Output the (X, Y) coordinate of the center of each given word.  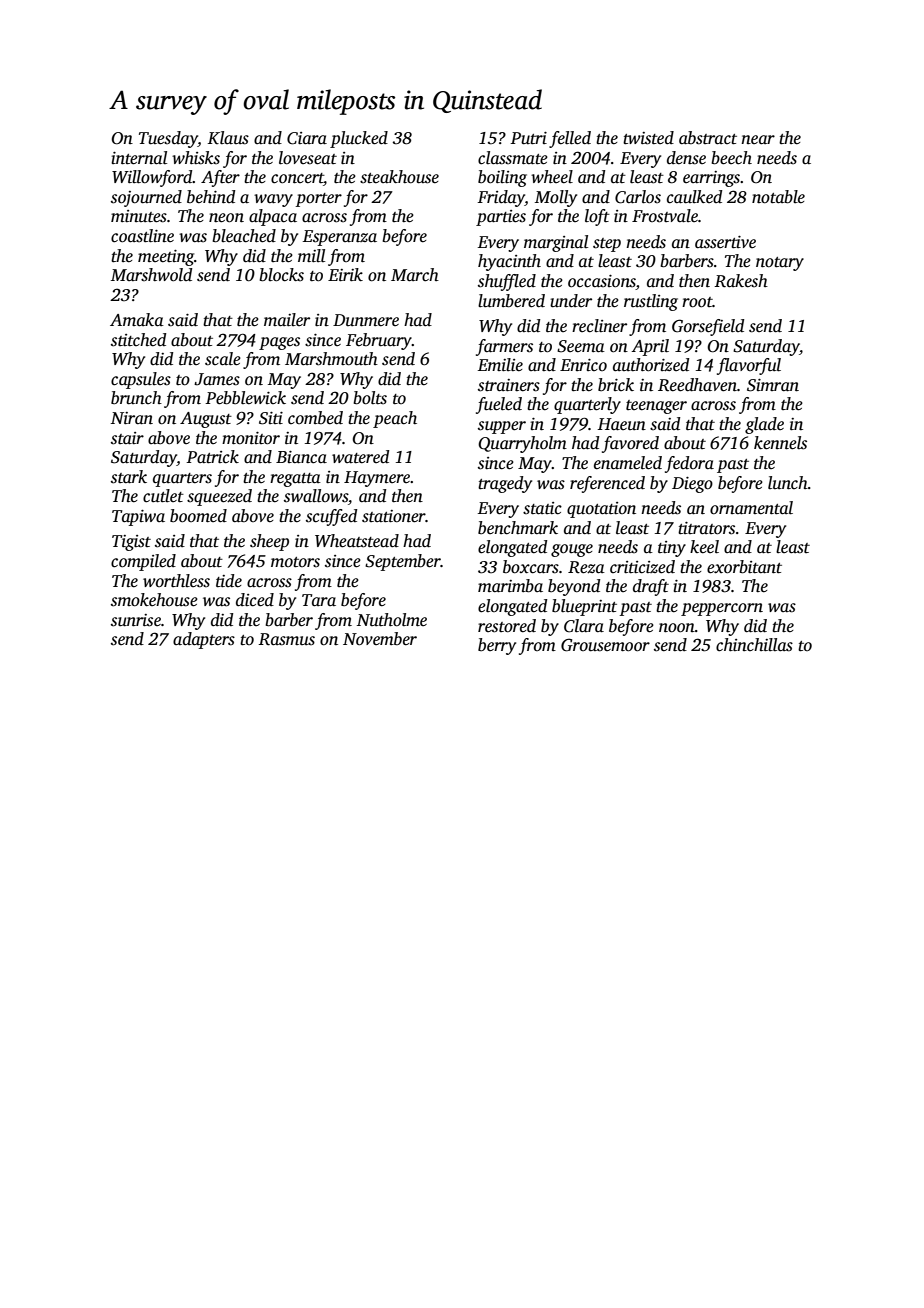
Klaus (228, 138)
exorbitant (744, 567)
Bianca (301, 457)
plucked (359, 139)
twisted (648, 138)
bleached (244, 236)
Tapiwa (138, 518)
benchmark (518, 528)
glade (764, 425)
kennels (780, 443)
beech (731, 158)
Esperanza (340, 238)
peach (395, 419)
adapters (204, 640)
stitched (138, 340)
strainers (509, 385)
